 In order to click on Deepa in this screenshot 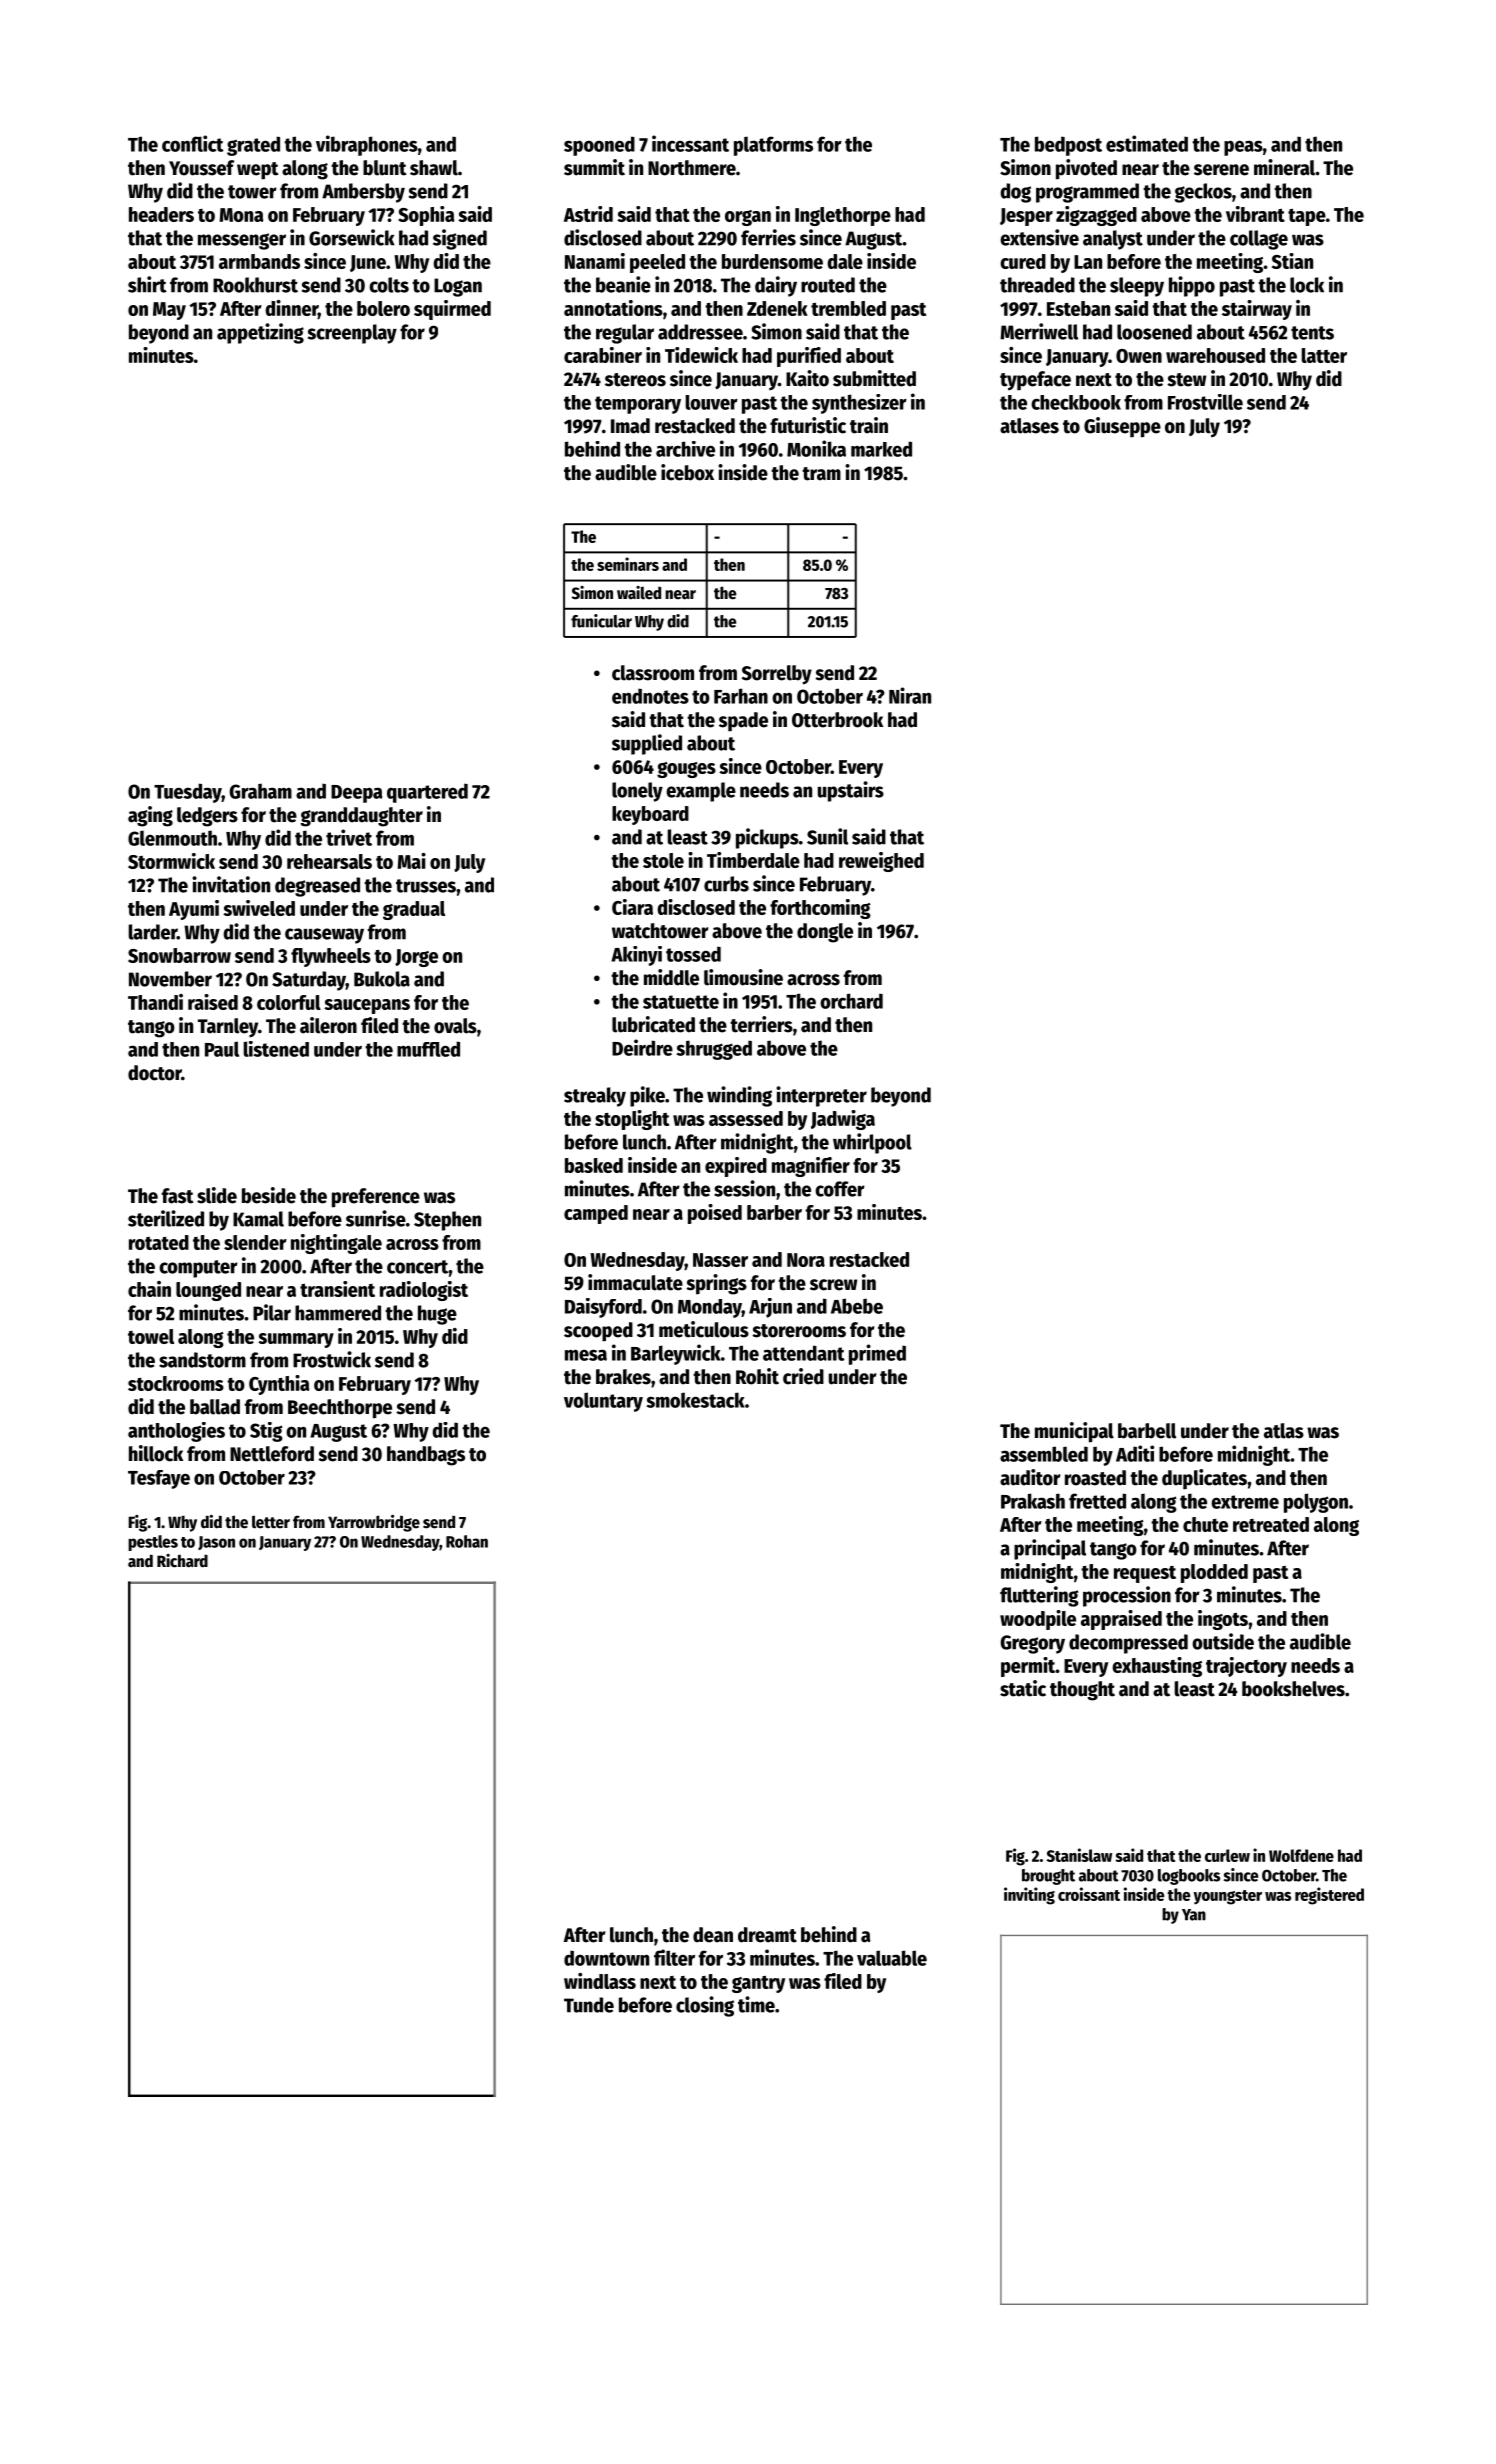, I will do `click(356, 794)`.
